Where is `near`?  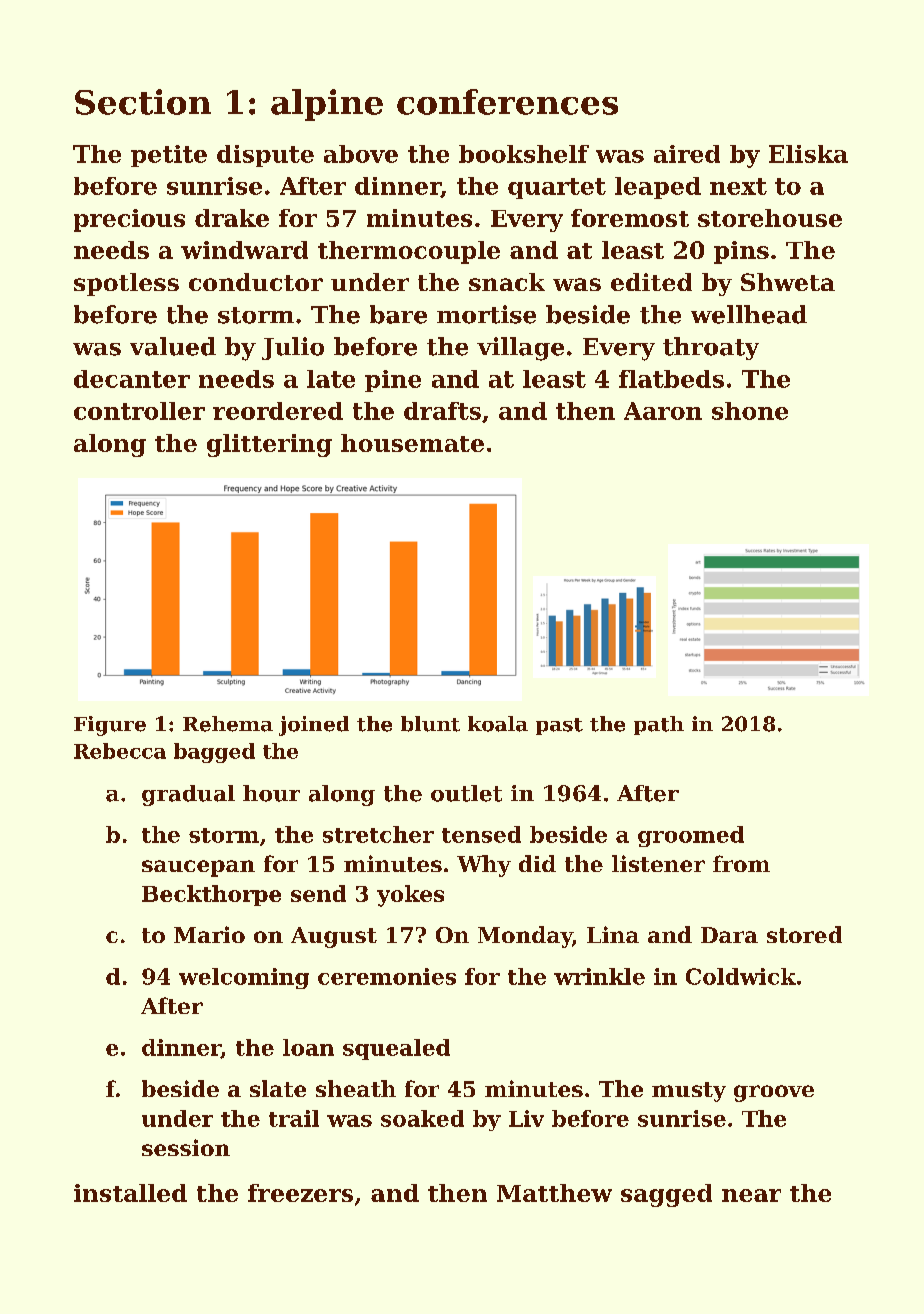 near is located at coordinates (751, 1195).
